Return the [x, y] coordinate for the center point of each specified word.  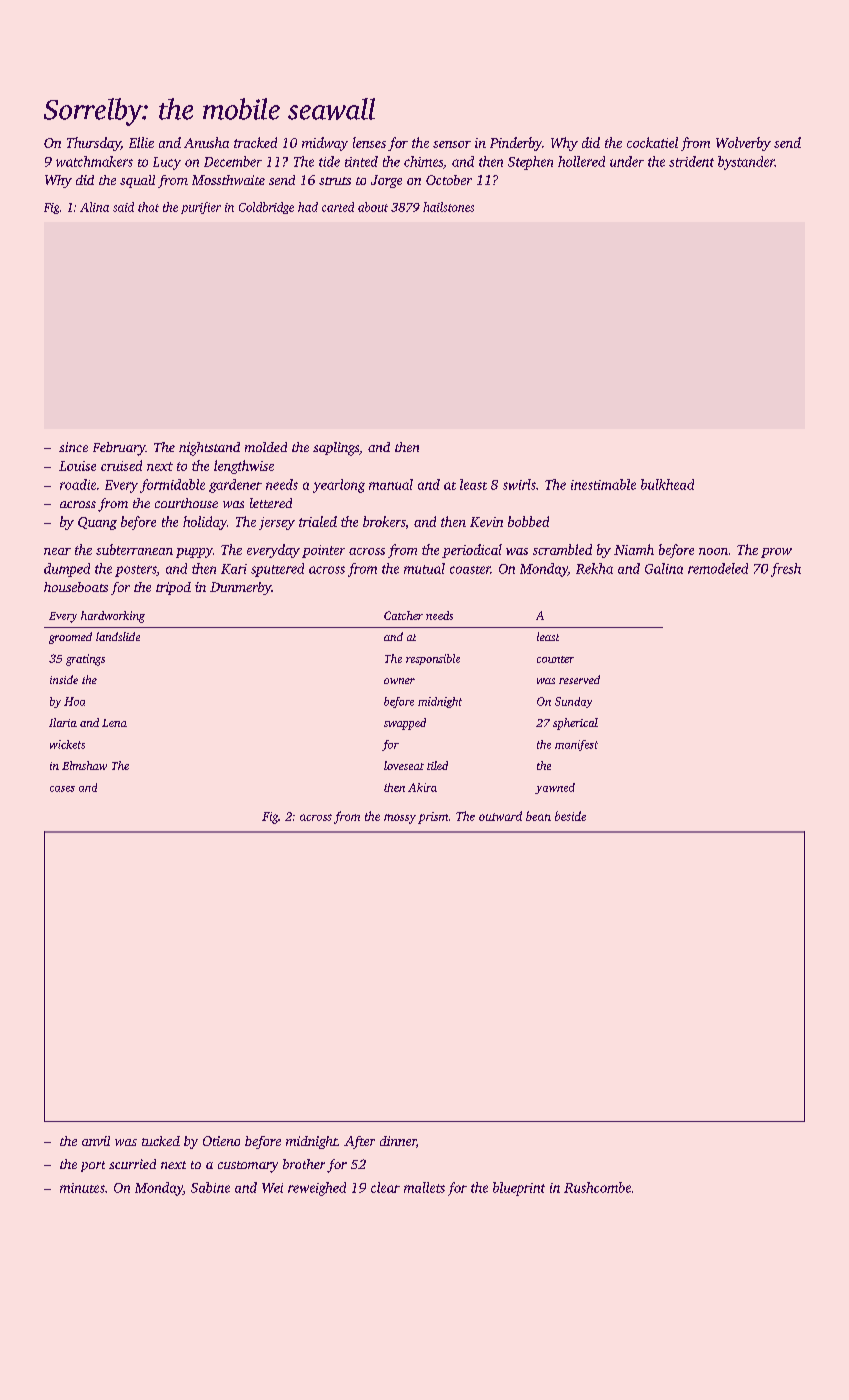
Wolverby [743, 144]
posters [136, 571]
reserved [579, 679]
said [123, 207]
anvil [96, 1141]
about [373, 207]
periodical [472, 551]
